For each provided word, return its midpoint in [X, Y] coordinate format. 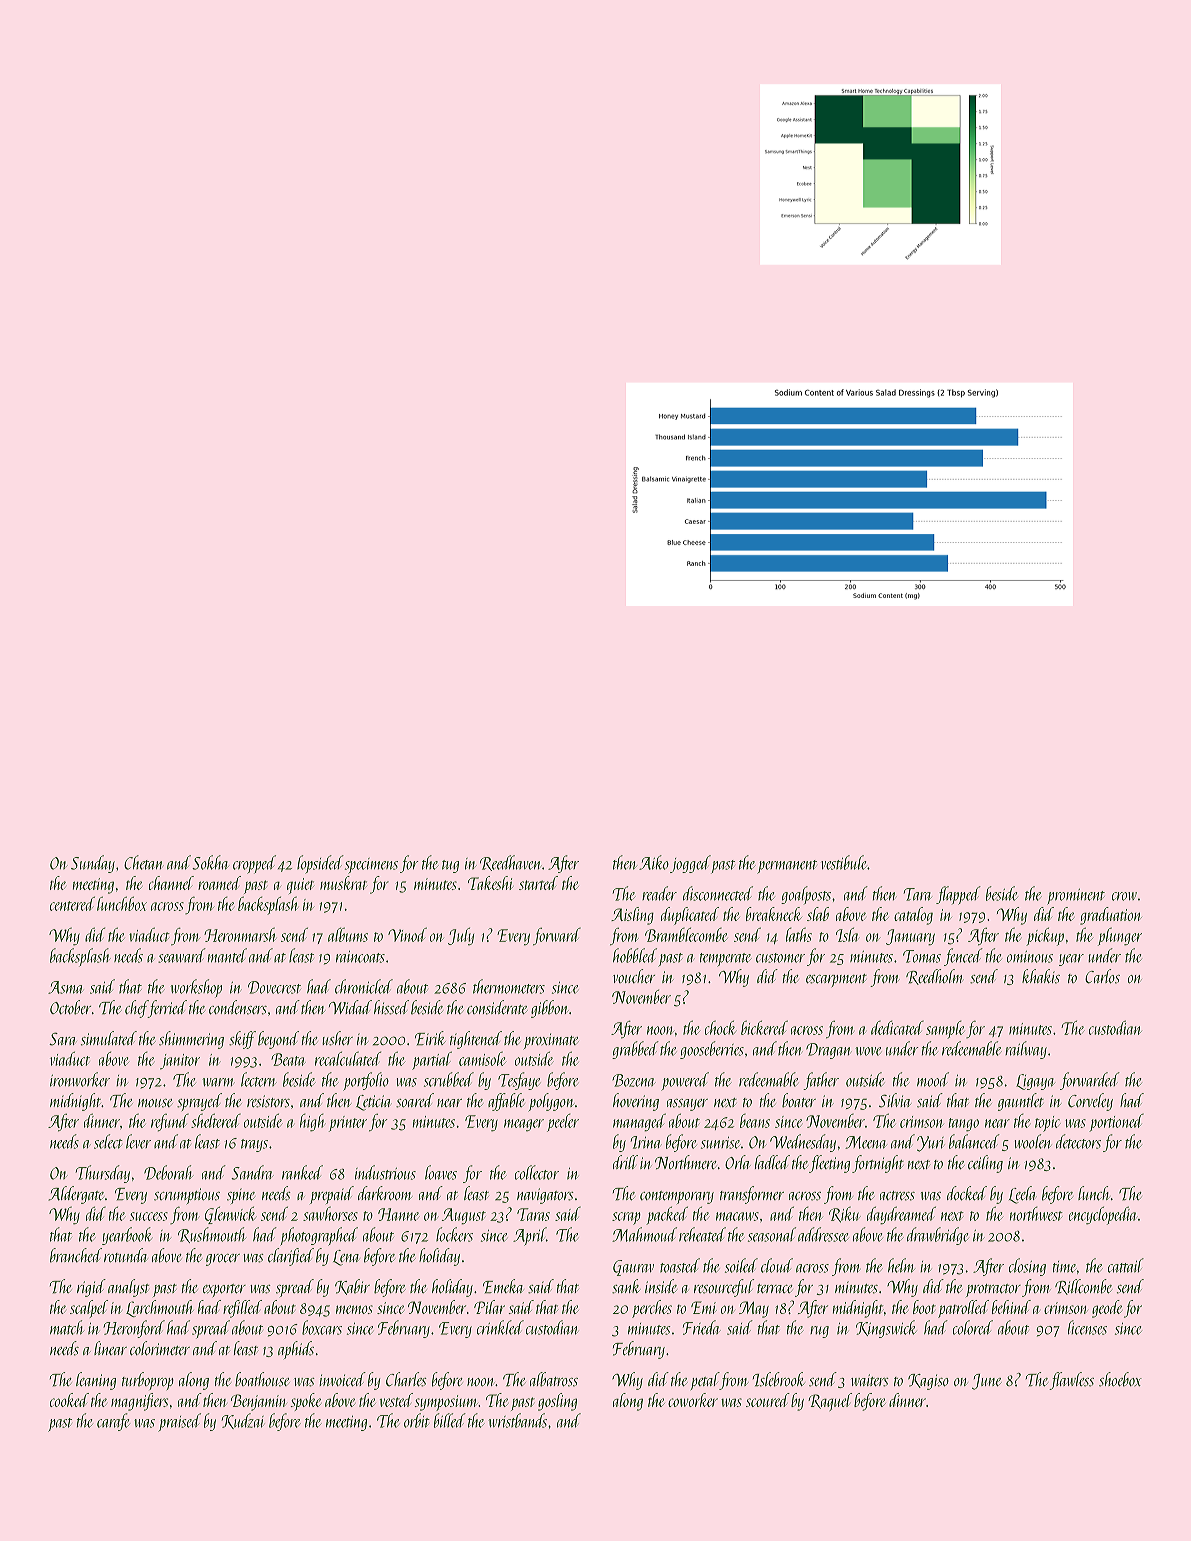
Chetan [144, 862]
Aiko [654, 862]
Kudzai [243, 1421]
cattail [1126, 1265]
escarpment [836, 980]
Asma [65, 987]
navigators [545, 1196]
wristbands [517, 1420]
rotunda [125, 1255]
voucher [634, 976]
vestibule [844, 862]
